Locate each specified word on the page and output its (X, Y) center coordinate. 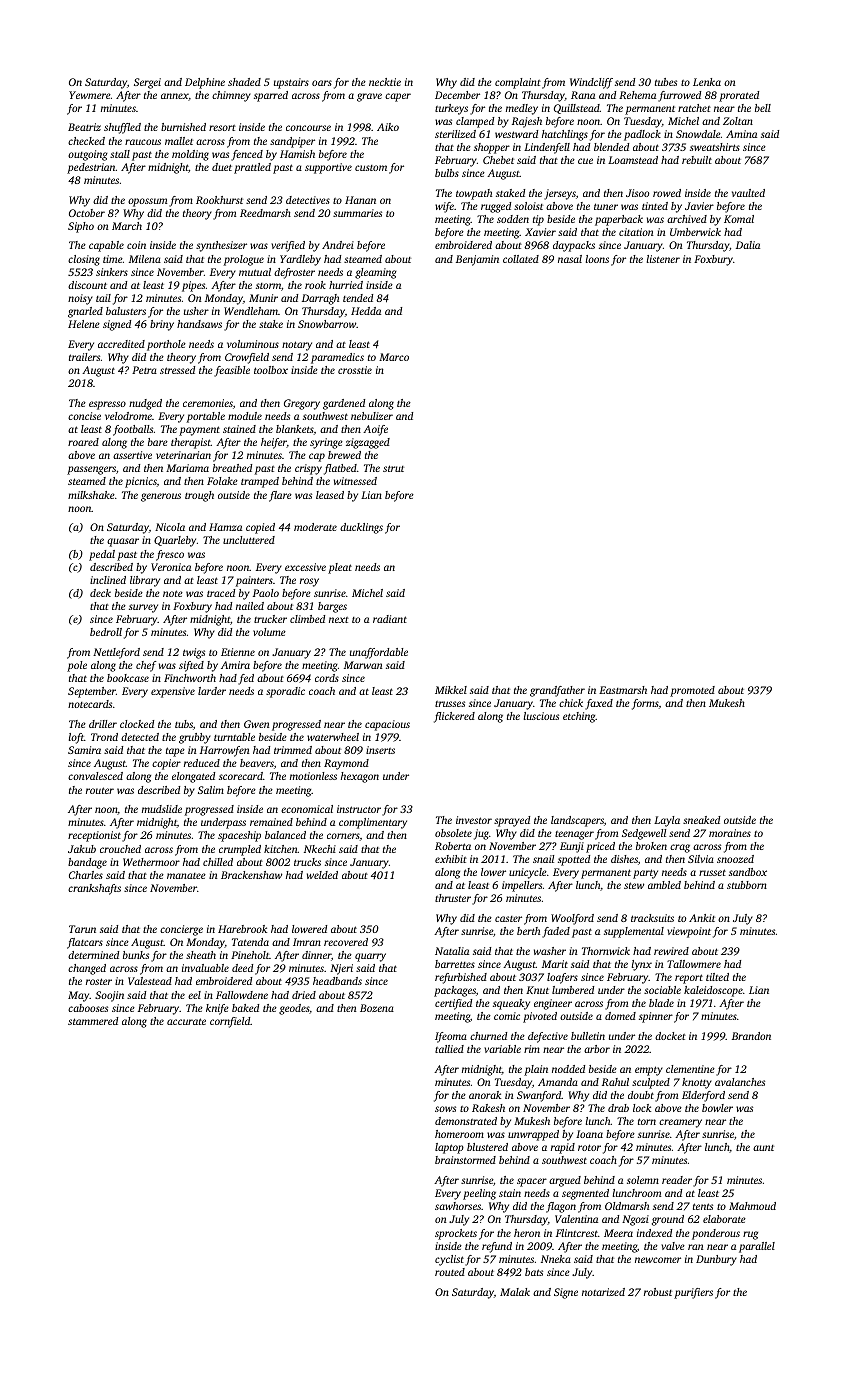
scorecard (241, 776)
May (79, 996)
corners (343, 836)
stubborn (747, 885)
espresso (107, 405)
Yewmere (90, 95)
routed (450, 1272)
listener (663, 259)
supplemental (634, 932)
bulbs (447, 173)
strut (393, 468)
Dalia (748, 245)
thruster (453, 898)
